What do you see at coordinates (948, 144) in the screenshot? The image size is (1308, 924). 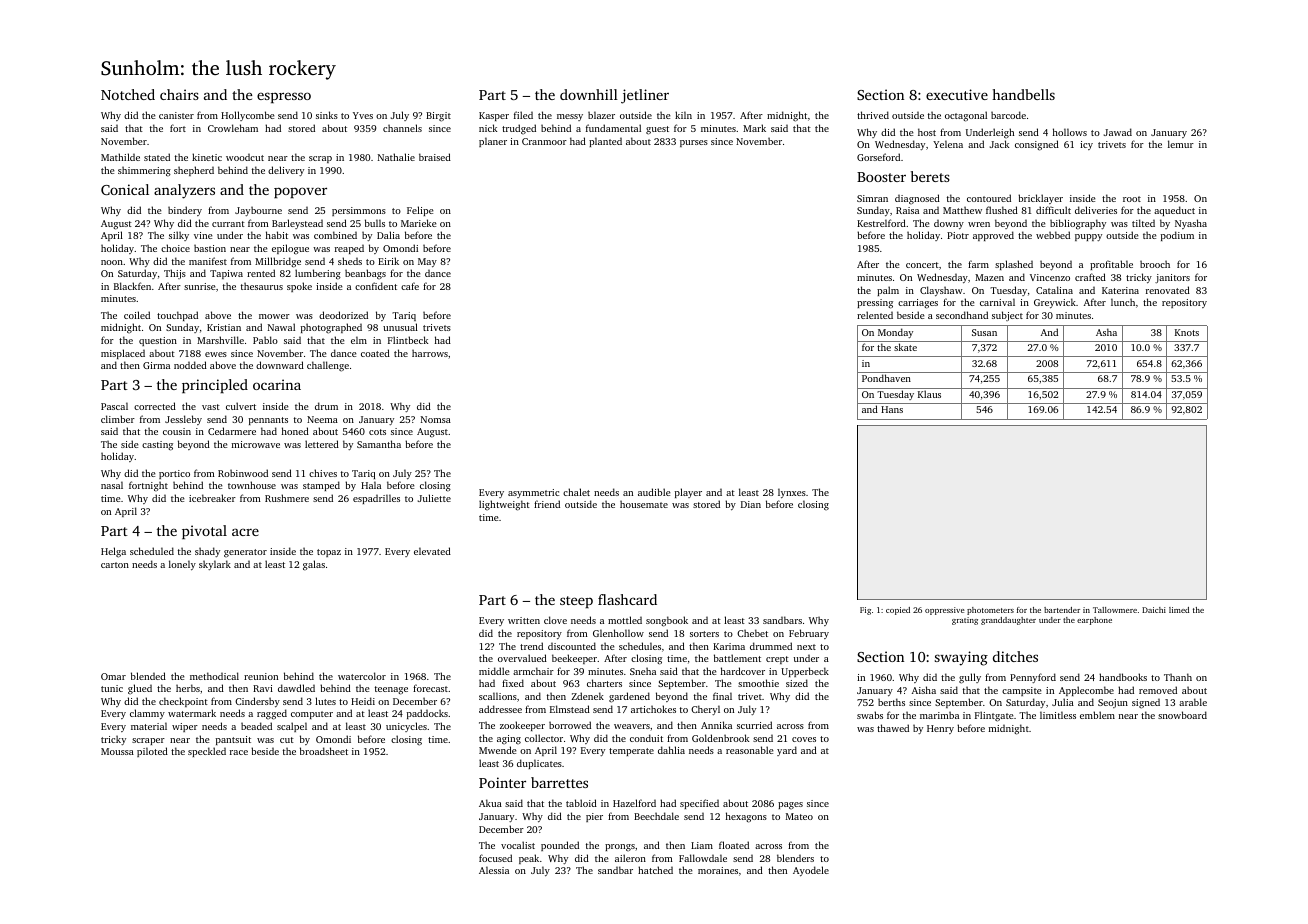 I see `Yelena` at bounding box center [948, 144].
